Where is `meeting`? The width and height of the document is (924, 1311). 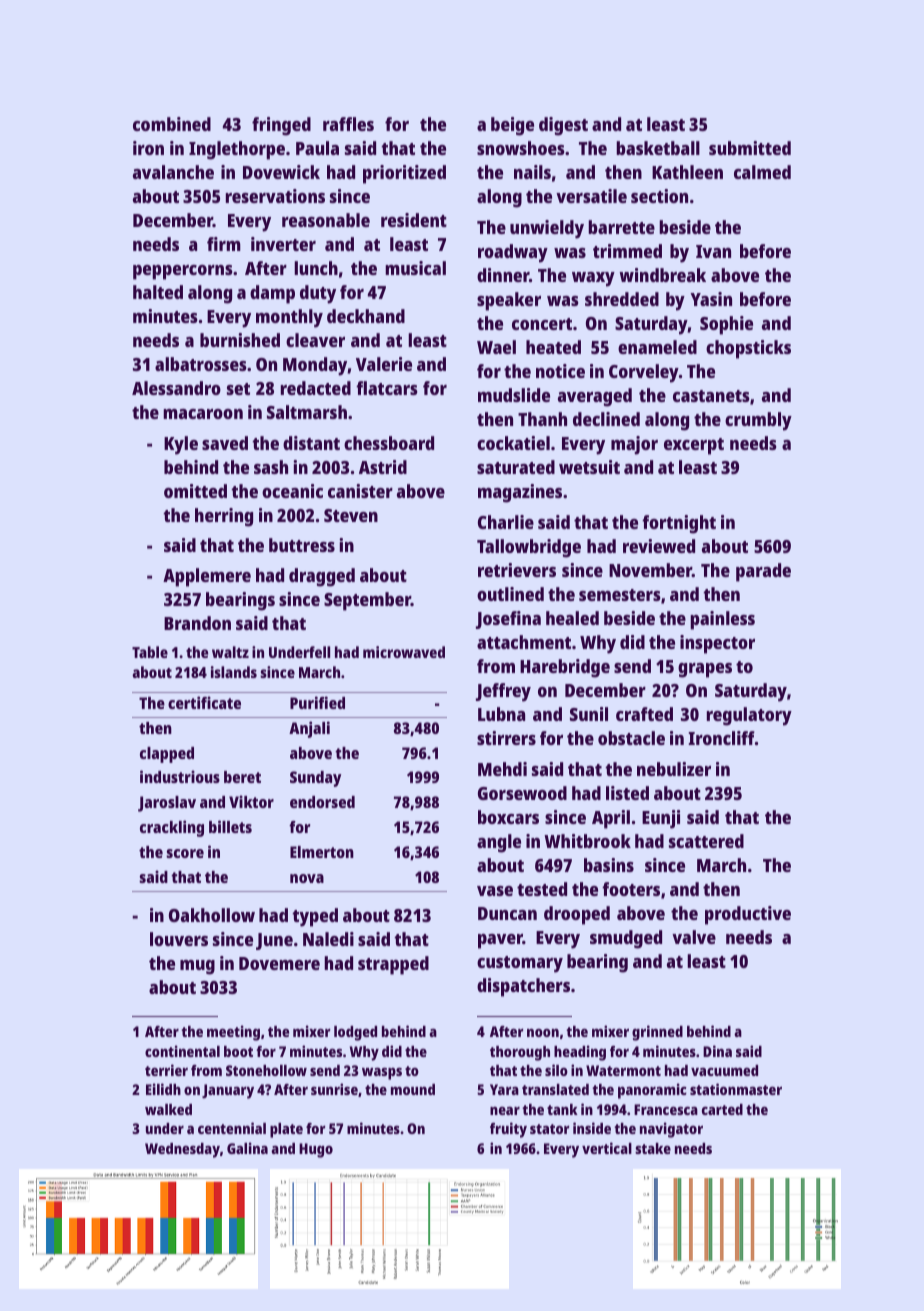 meeting is located at coordinates (233, 1033).
